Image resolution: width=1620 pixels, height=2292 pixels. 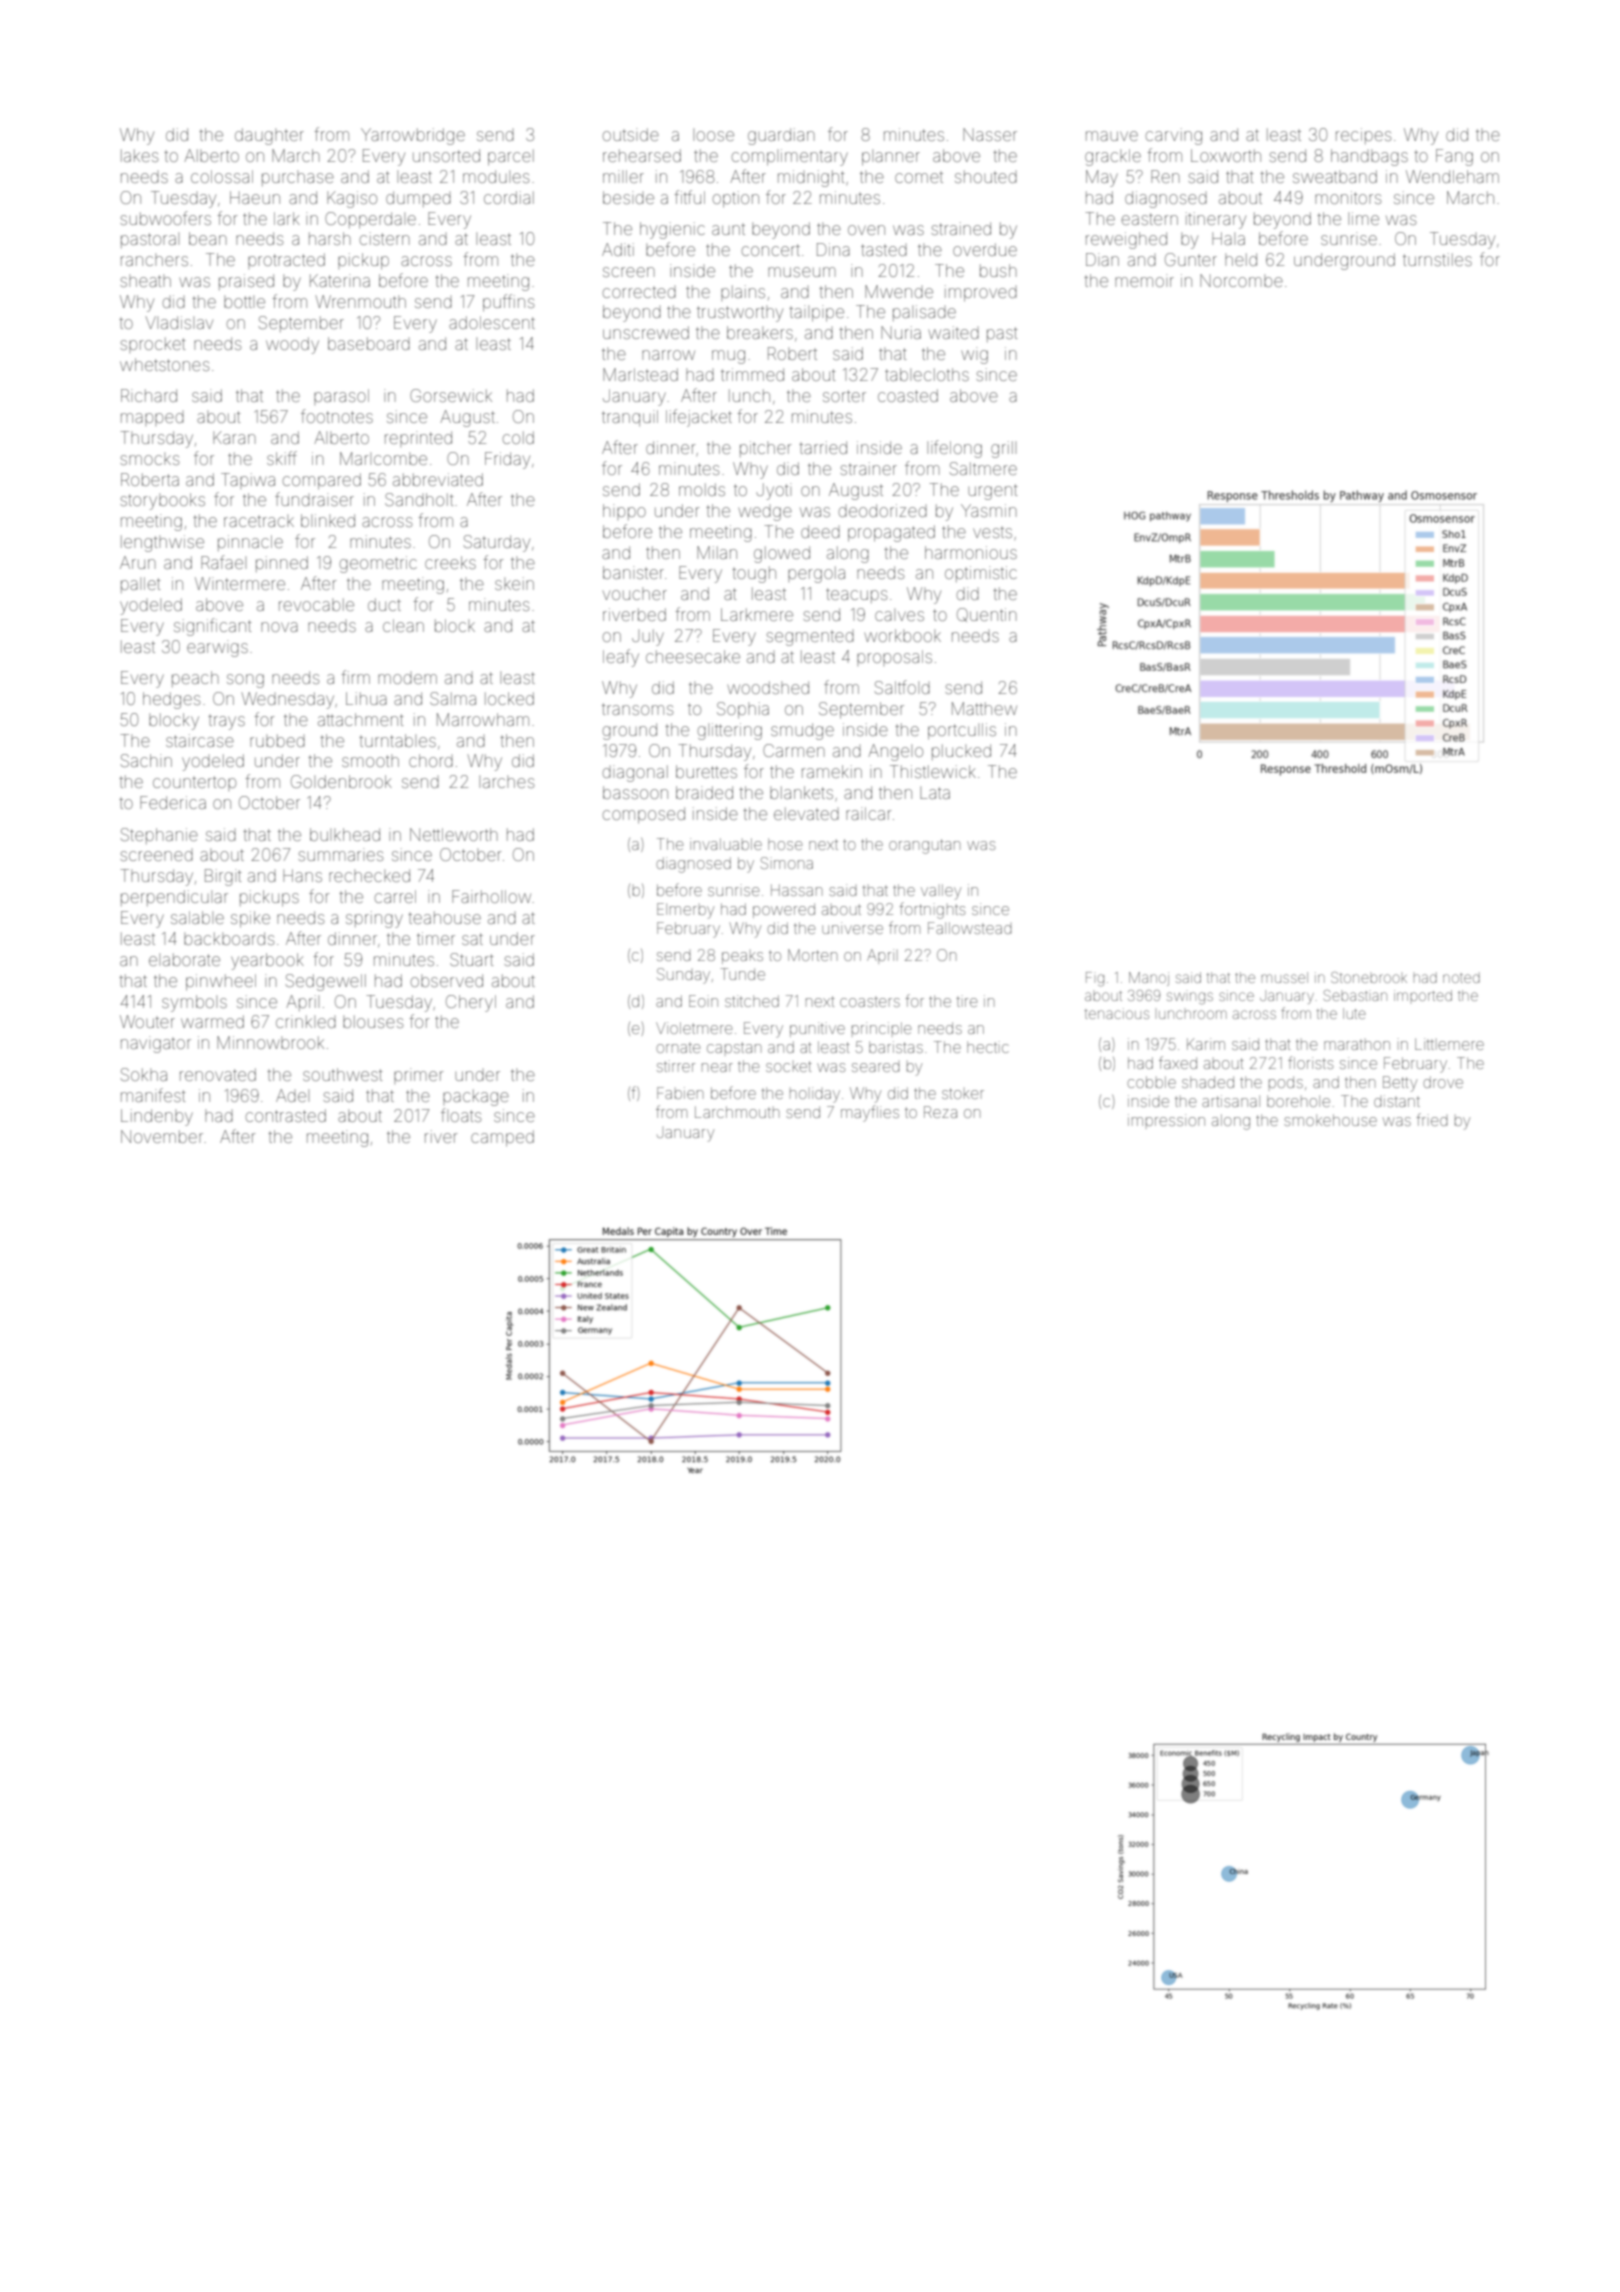 What do you see at coordinates (870, 1113) in the page?
I see `mayflies` at bounding box center [870, 1113].
